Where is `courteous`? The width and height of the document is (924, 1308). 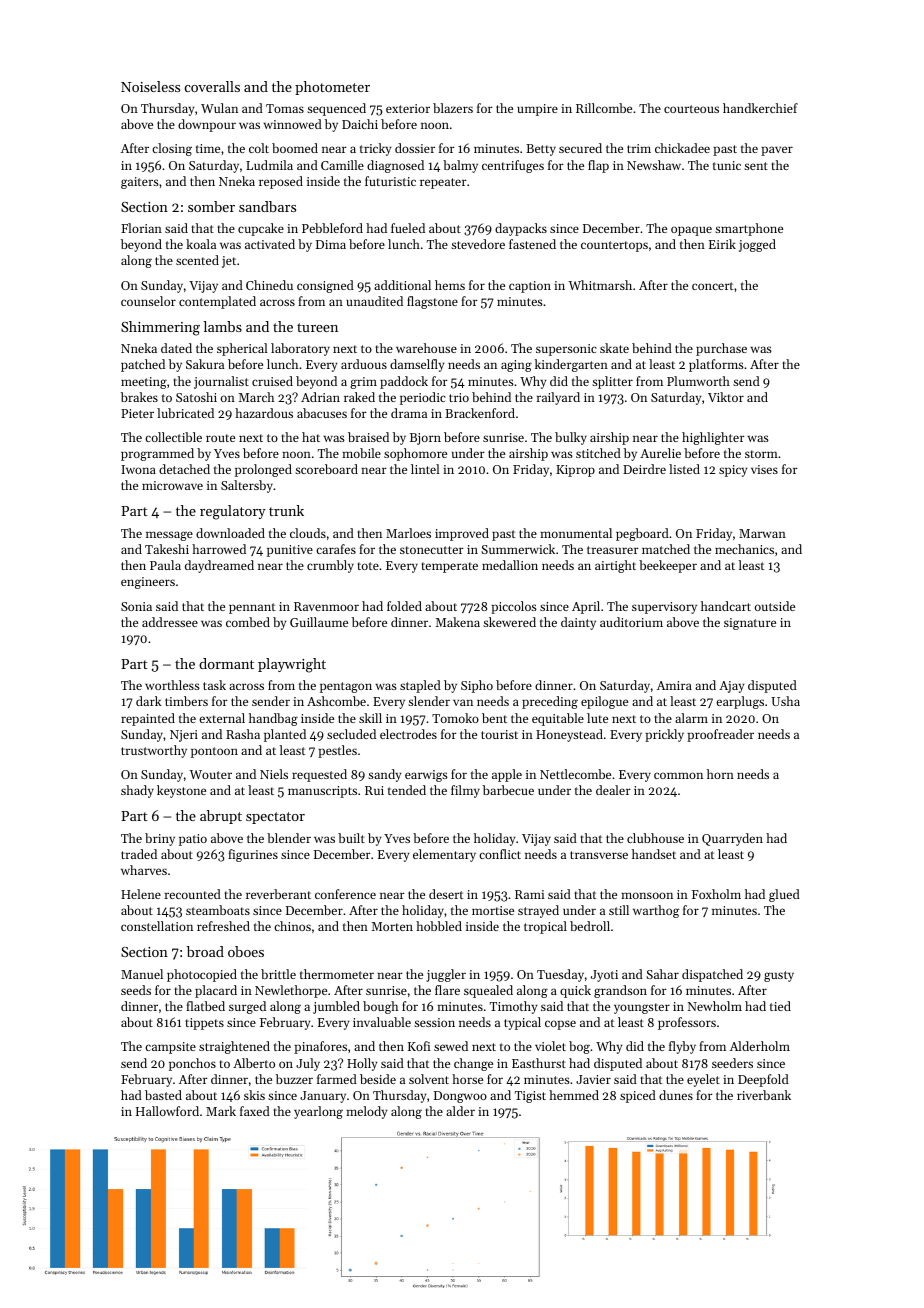 courteous is located at coordinates (691, 109).
